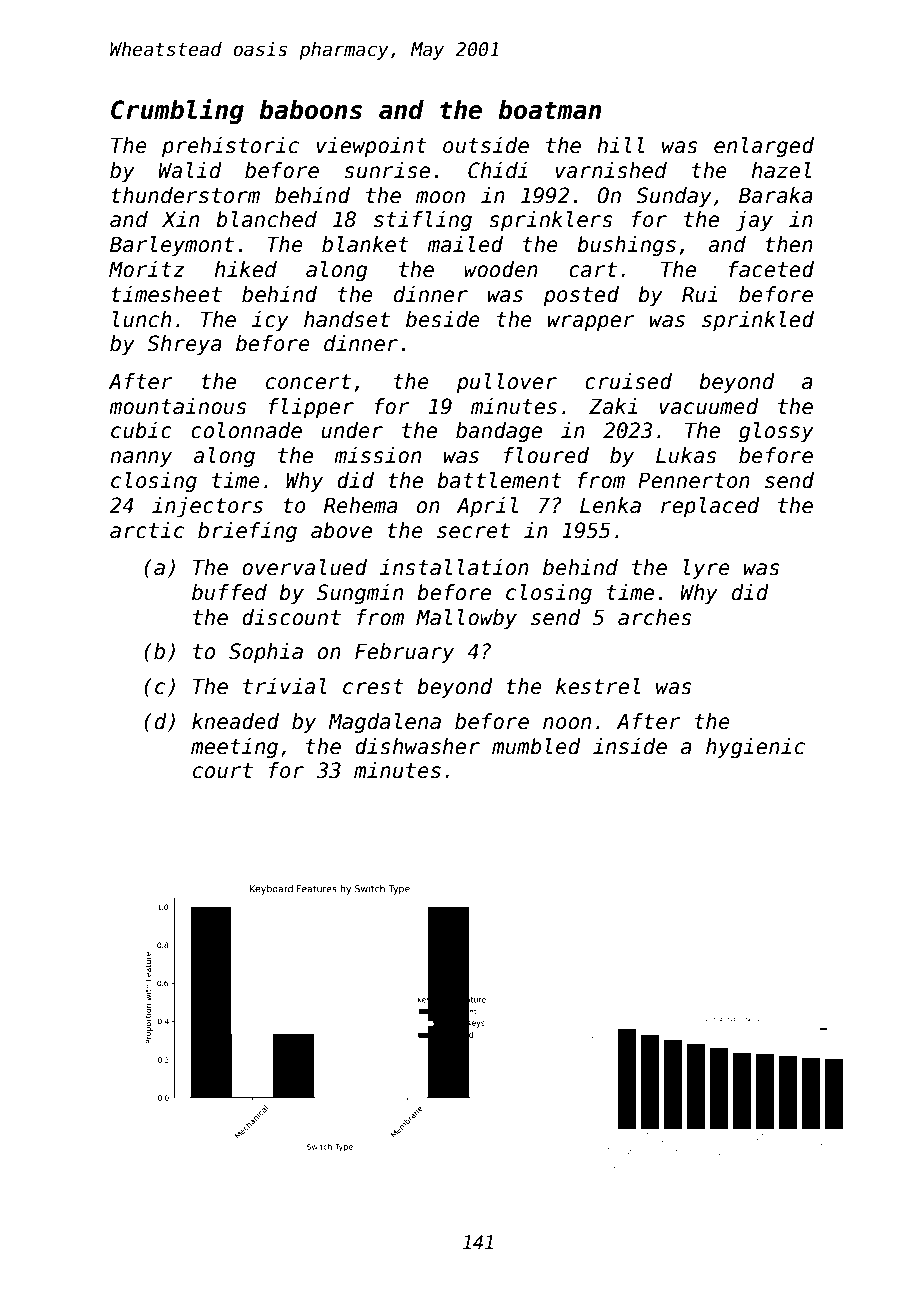 This screenshot has height=1314, width=924. Describe the element at coordinates (180, 219) in the screenshot. I see `Xin` at that location.
